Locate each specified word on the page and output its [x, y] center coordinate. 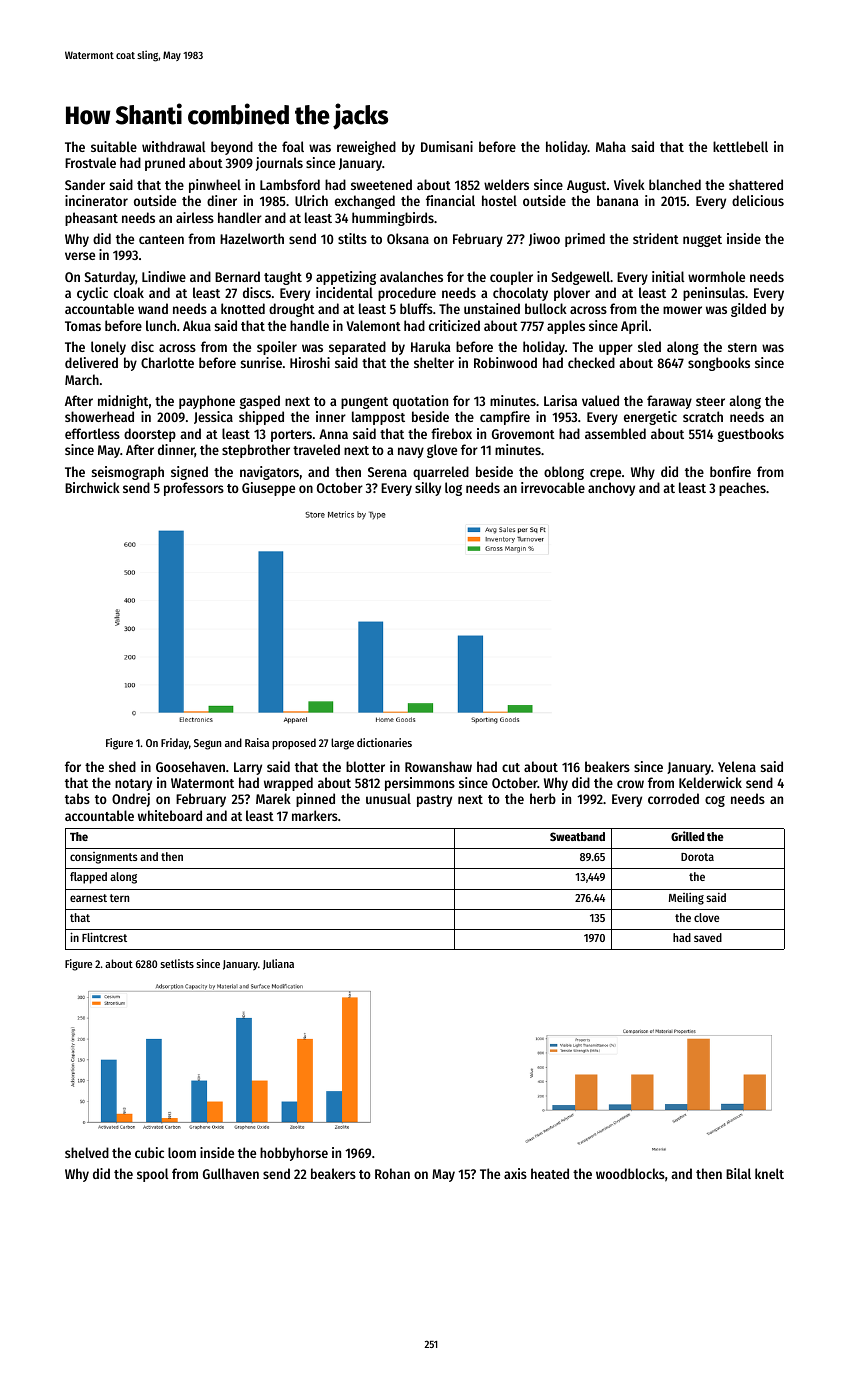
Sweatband [577, 836]
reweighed [366, 148]
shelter [434, 362]
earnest [88, 898]
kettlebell [740, 146]
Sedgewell [581, 278]
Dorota [697, 857]
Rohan [392, 1173]
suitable [114, 146]
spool [153, 1175]
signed [189, 473]
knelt [769, 1173]
